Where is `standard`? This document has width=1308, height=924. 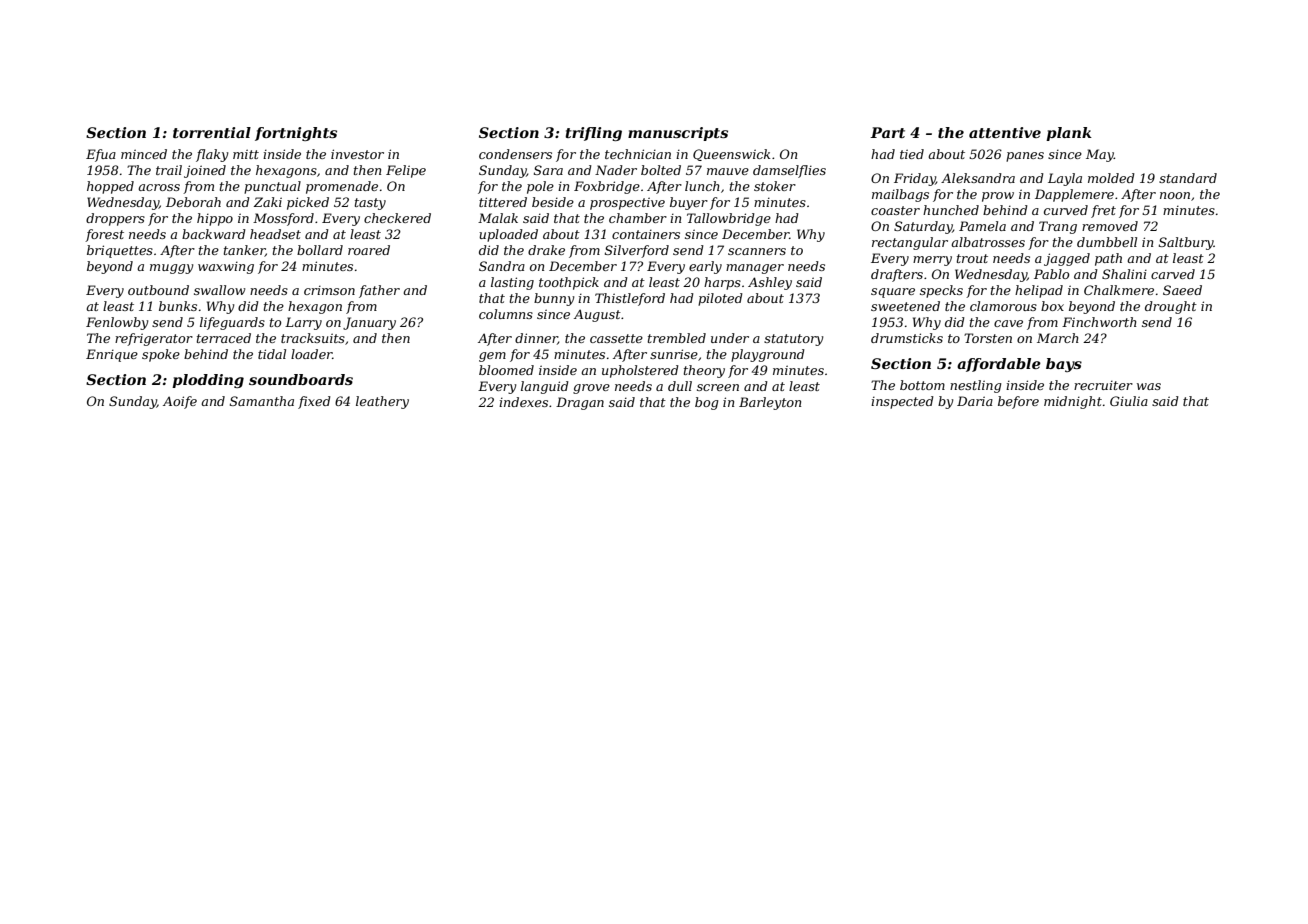 standard is located at coordinates (1188, 178).
